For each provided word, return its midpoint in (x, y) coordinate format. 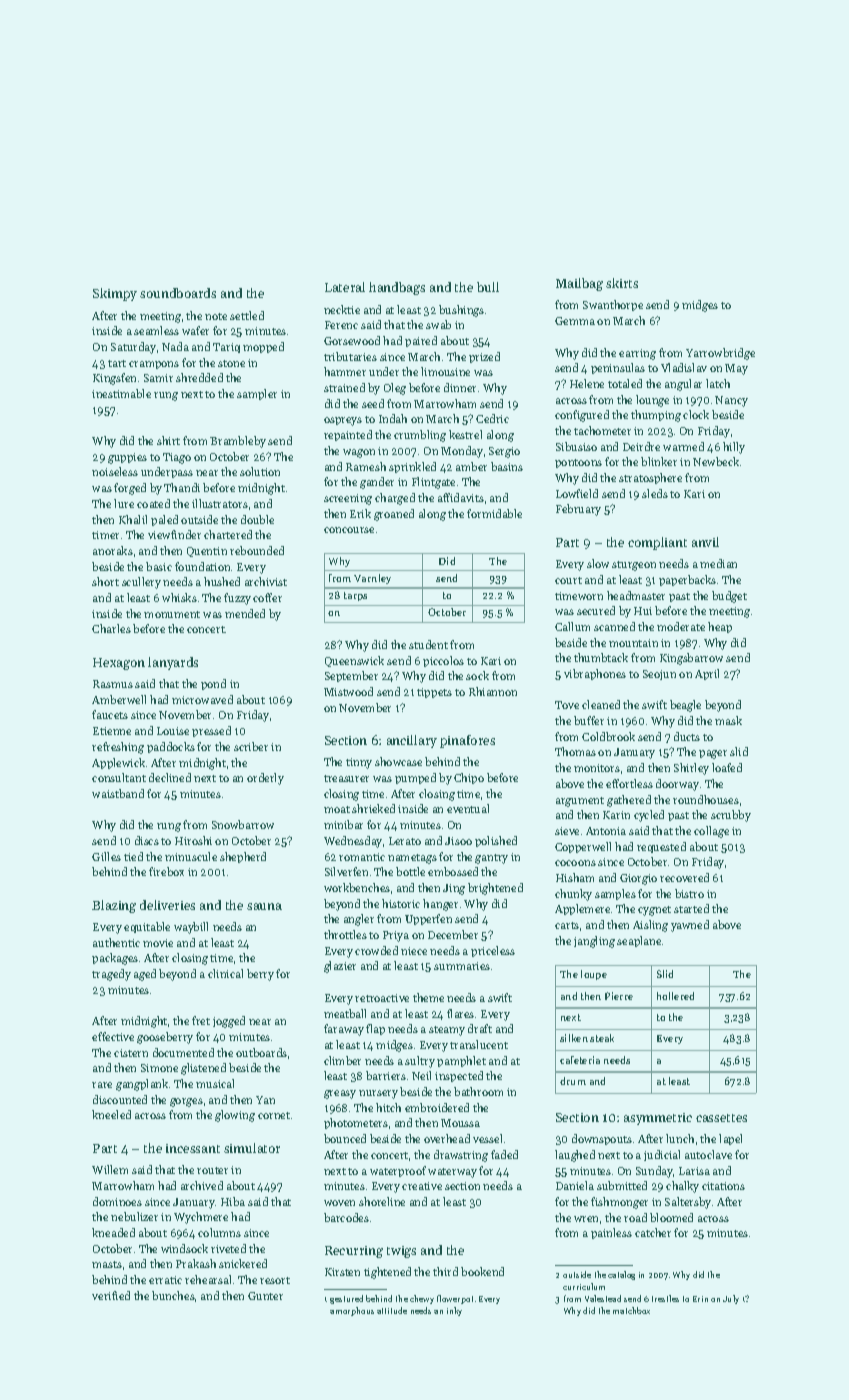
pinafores (467, 741)
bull (488, 287)
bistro (689, 893)
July (731, 1299)
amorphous (352, 1311)
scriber (251, 746)
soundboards (178, 293)
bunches (173, 1295)
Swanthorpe (613, 305)
